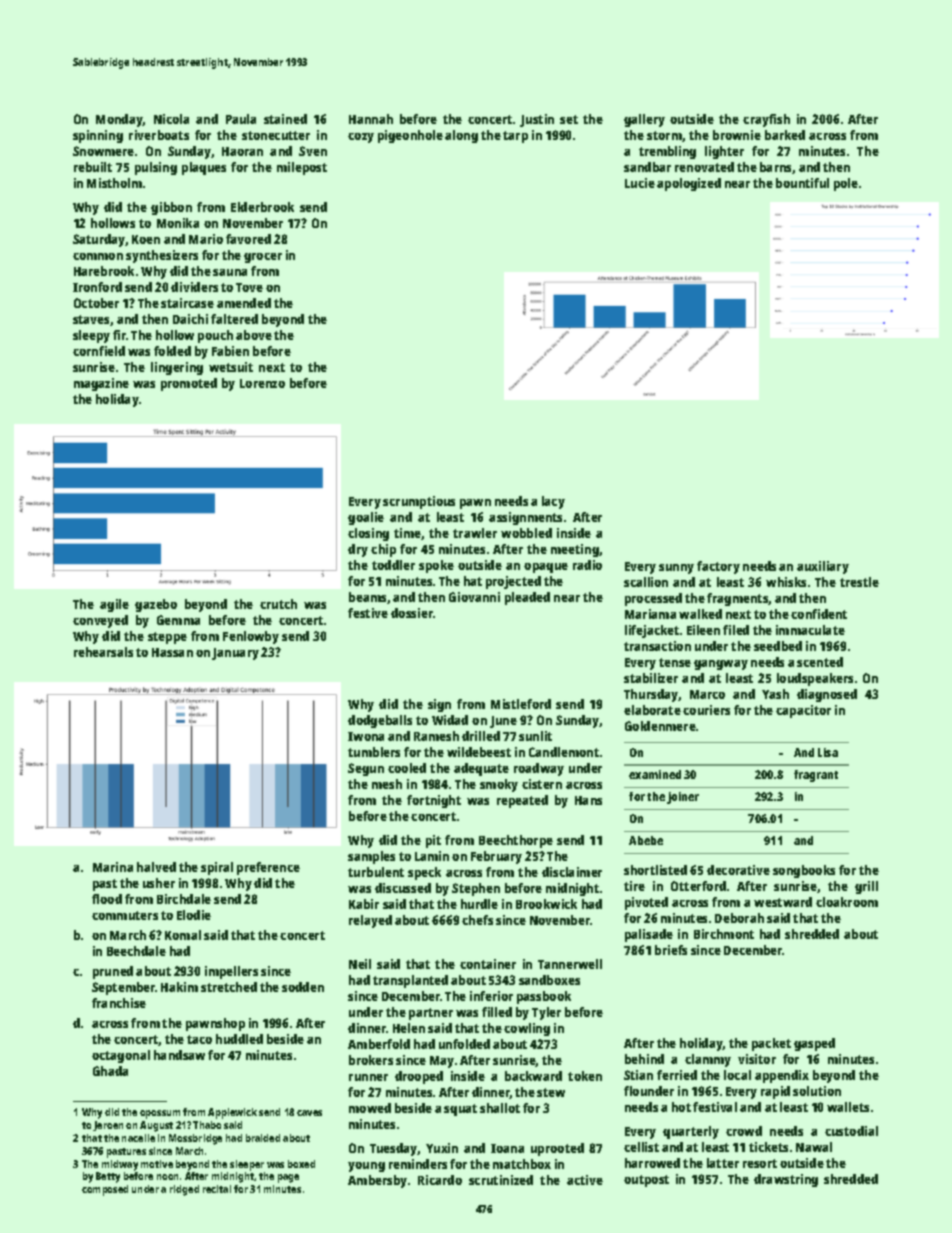 Image resolution: width=952 pixels, height=1233 pixels. I want to click on impellers, so click(231, 972).
